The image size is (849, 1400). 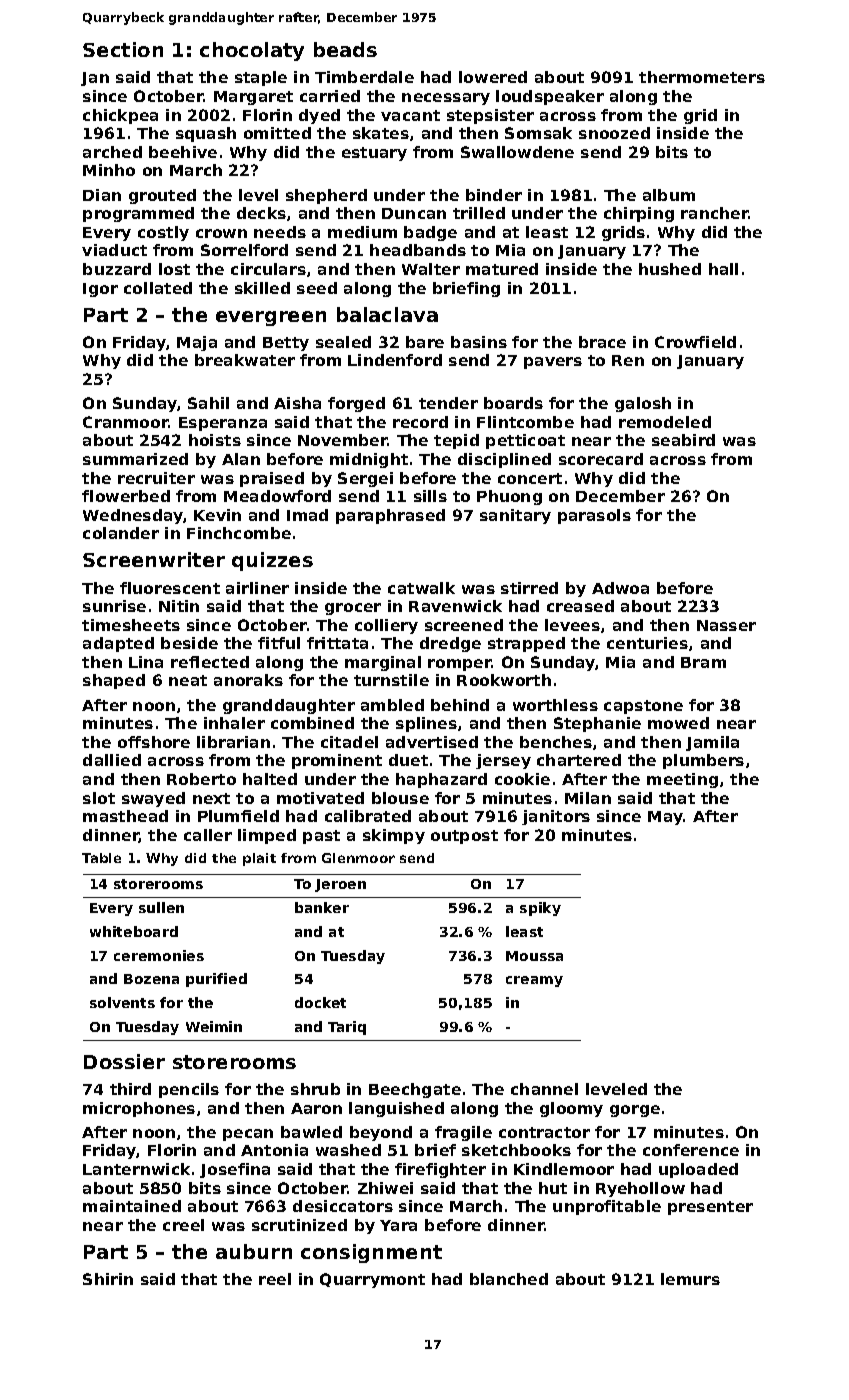 I want to click on chickpea, so click(x=120, y=116).
